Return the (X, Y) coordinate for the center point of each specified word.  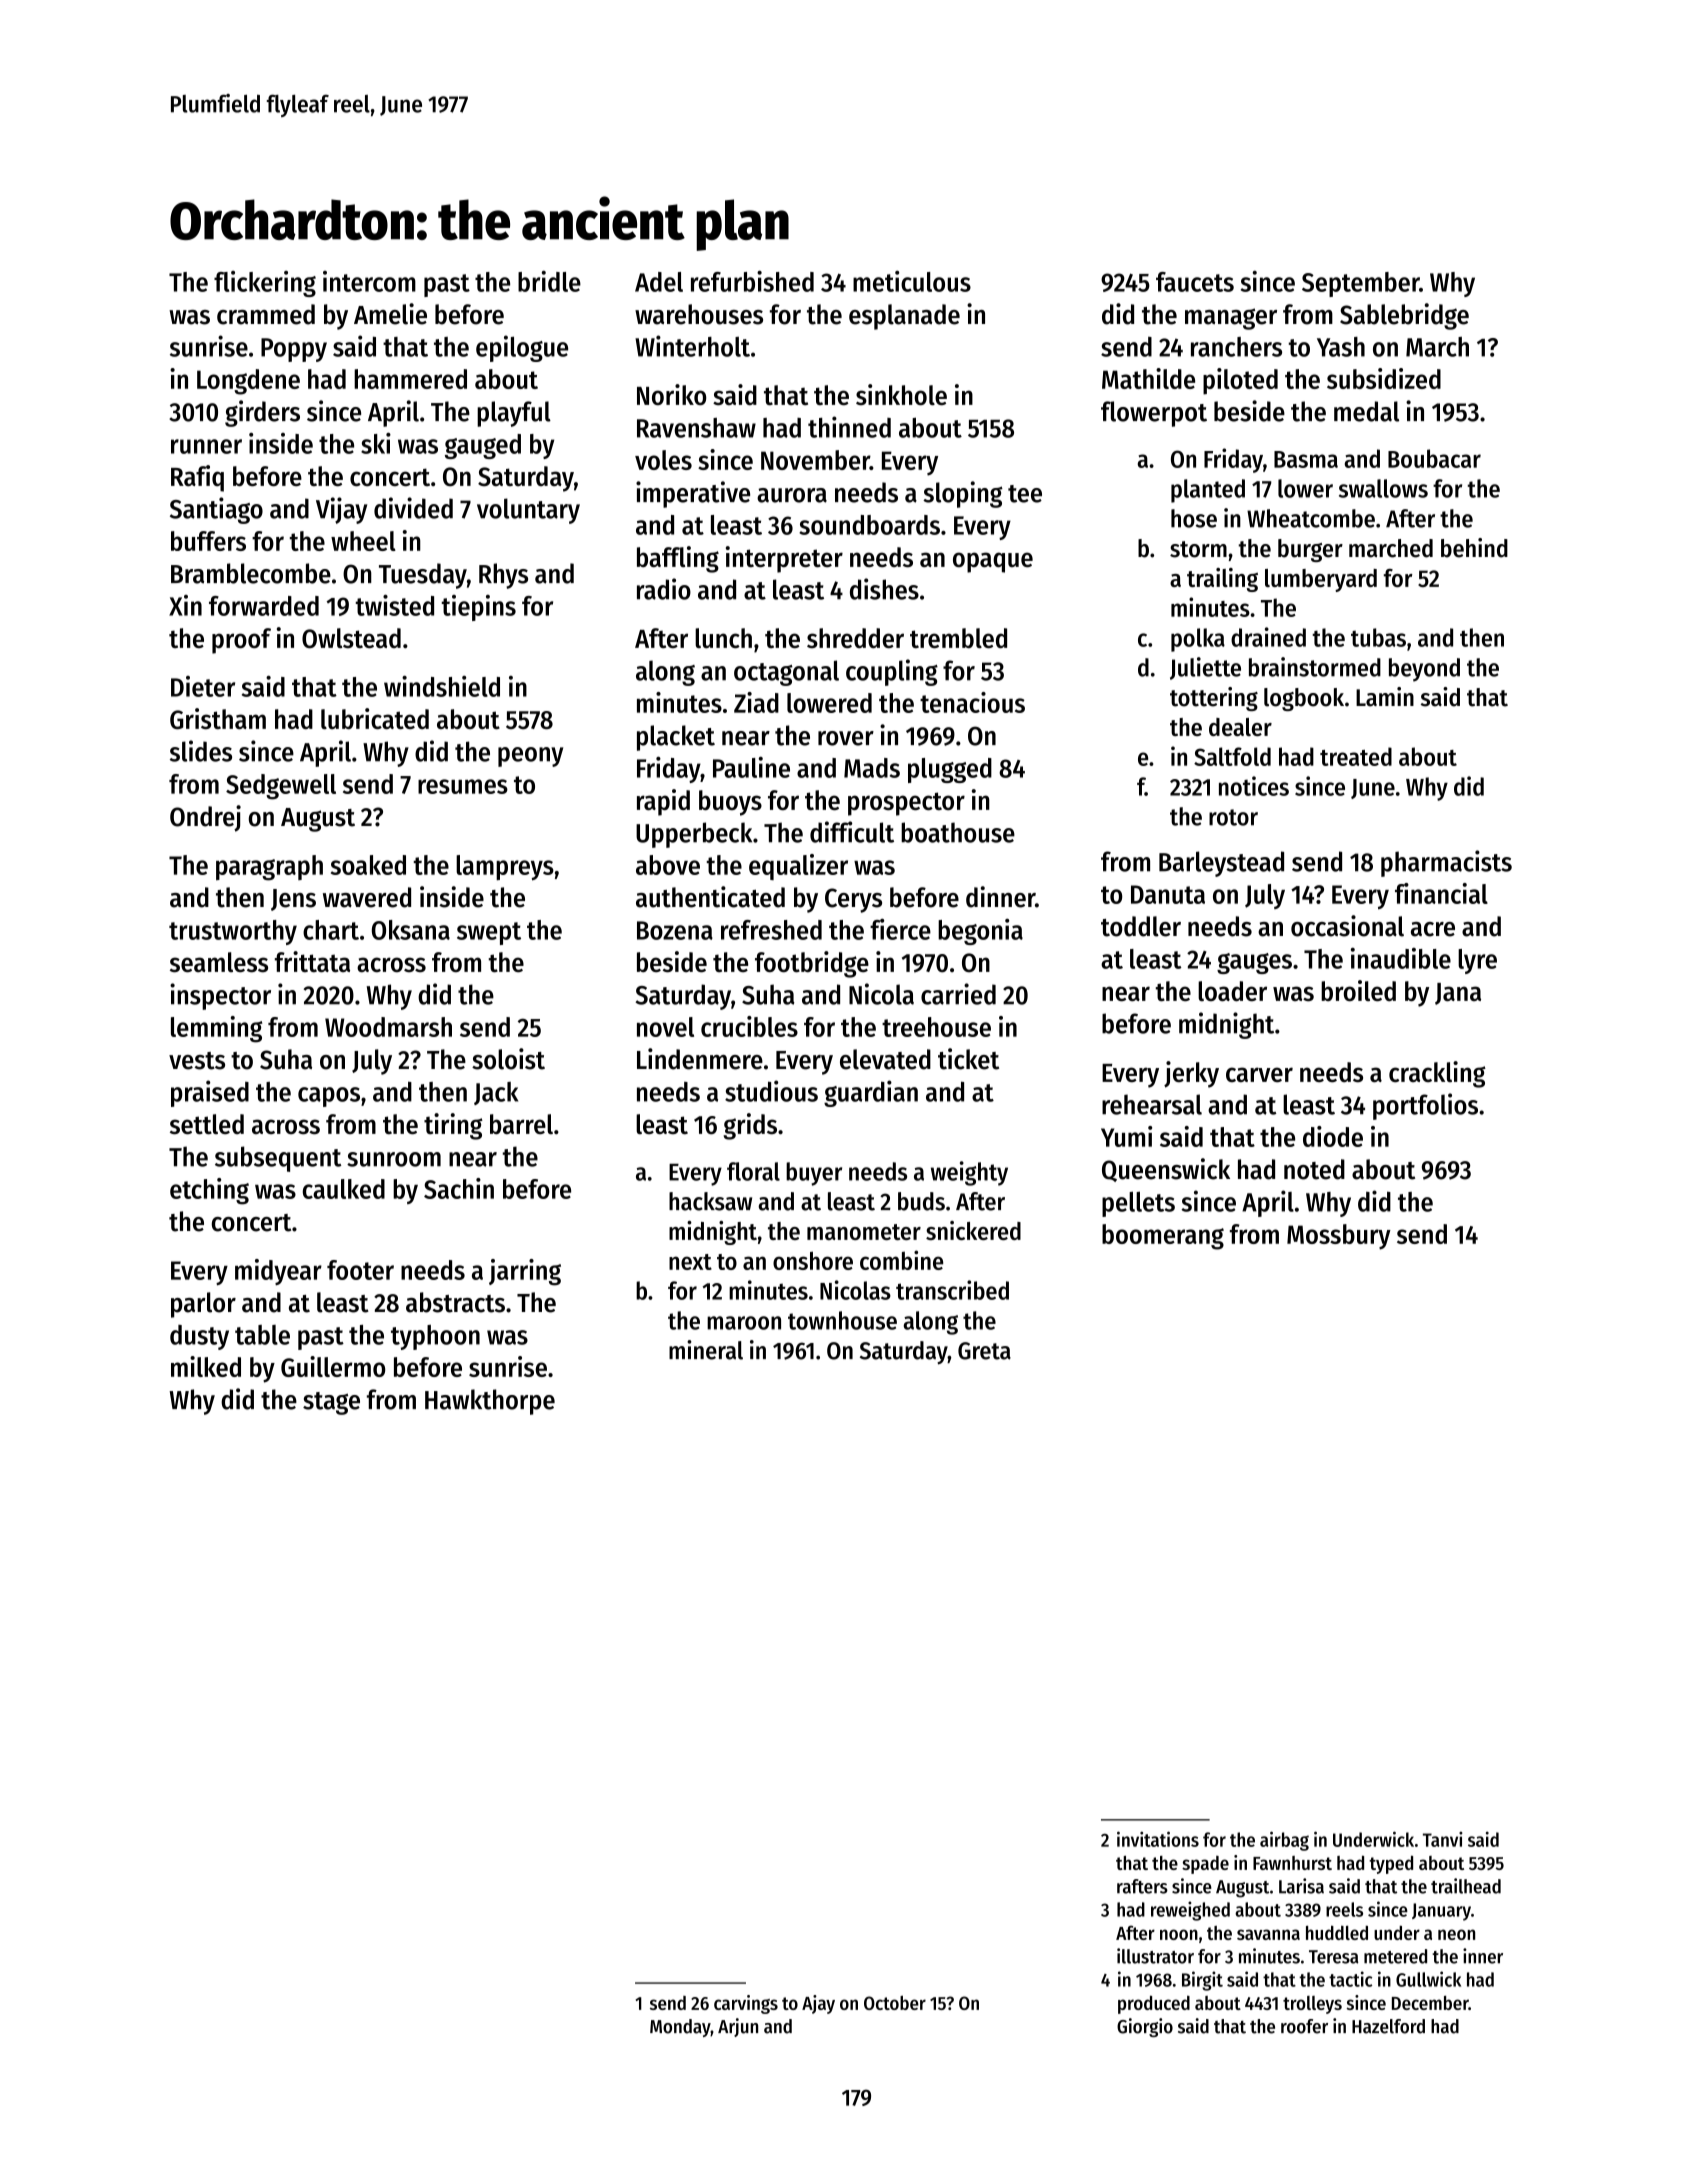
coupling (892, 672)
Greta (984, 1351)
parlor (203, 1305)
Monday (680, 2028)
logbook (1304, 699)
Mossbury (1339, 1237)
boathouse (958, 832)
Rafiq (197, 478)
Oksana (411, 930)
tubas (1378, 637)
